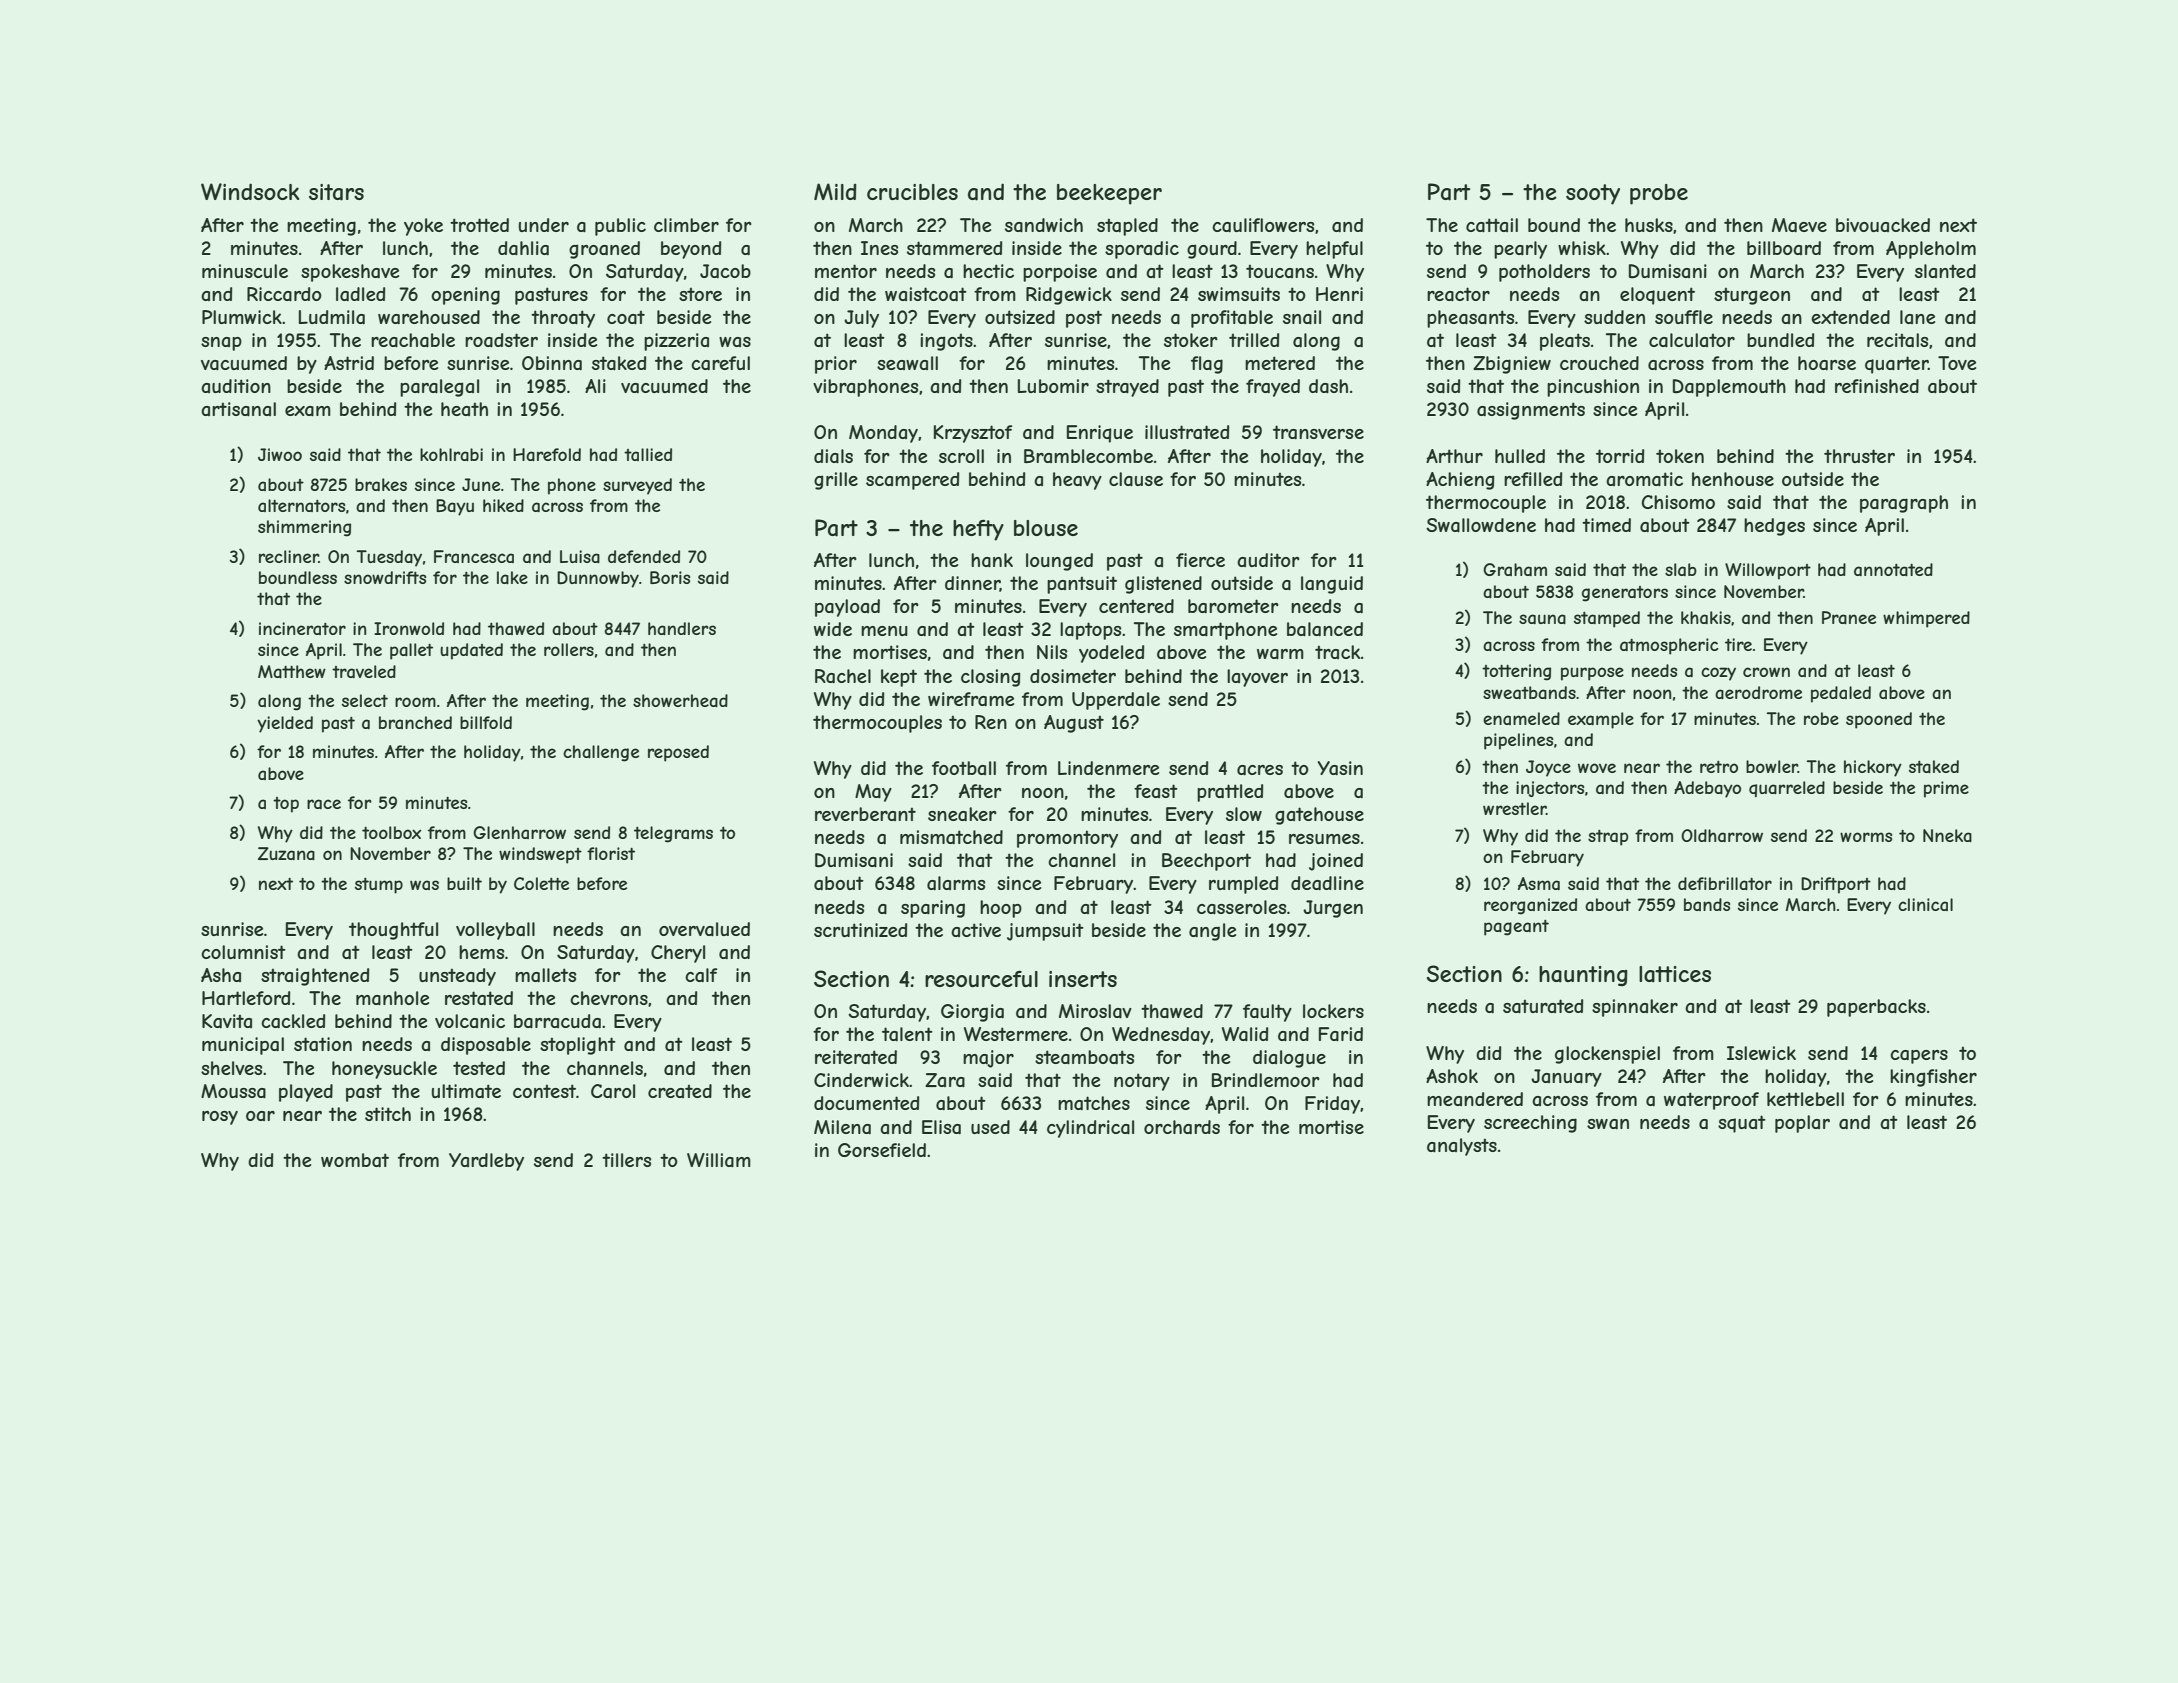 This page has width=2178, height=1683. Describe the element at coordinates (304, 528) in the page. I see `shimmering` at that location.
